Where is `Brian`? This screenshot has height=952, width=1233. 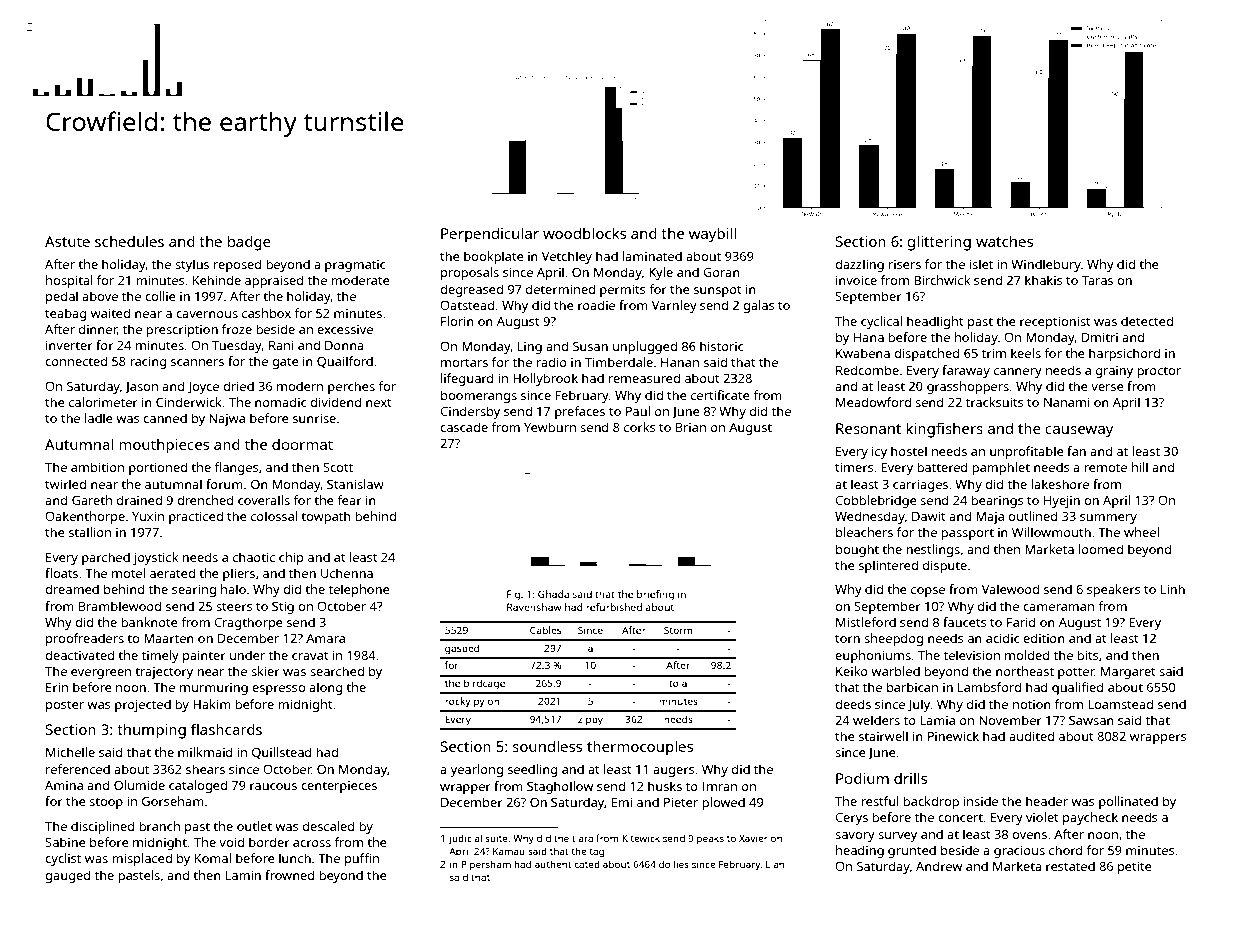 Brian is located at coordinates (691, 427).
